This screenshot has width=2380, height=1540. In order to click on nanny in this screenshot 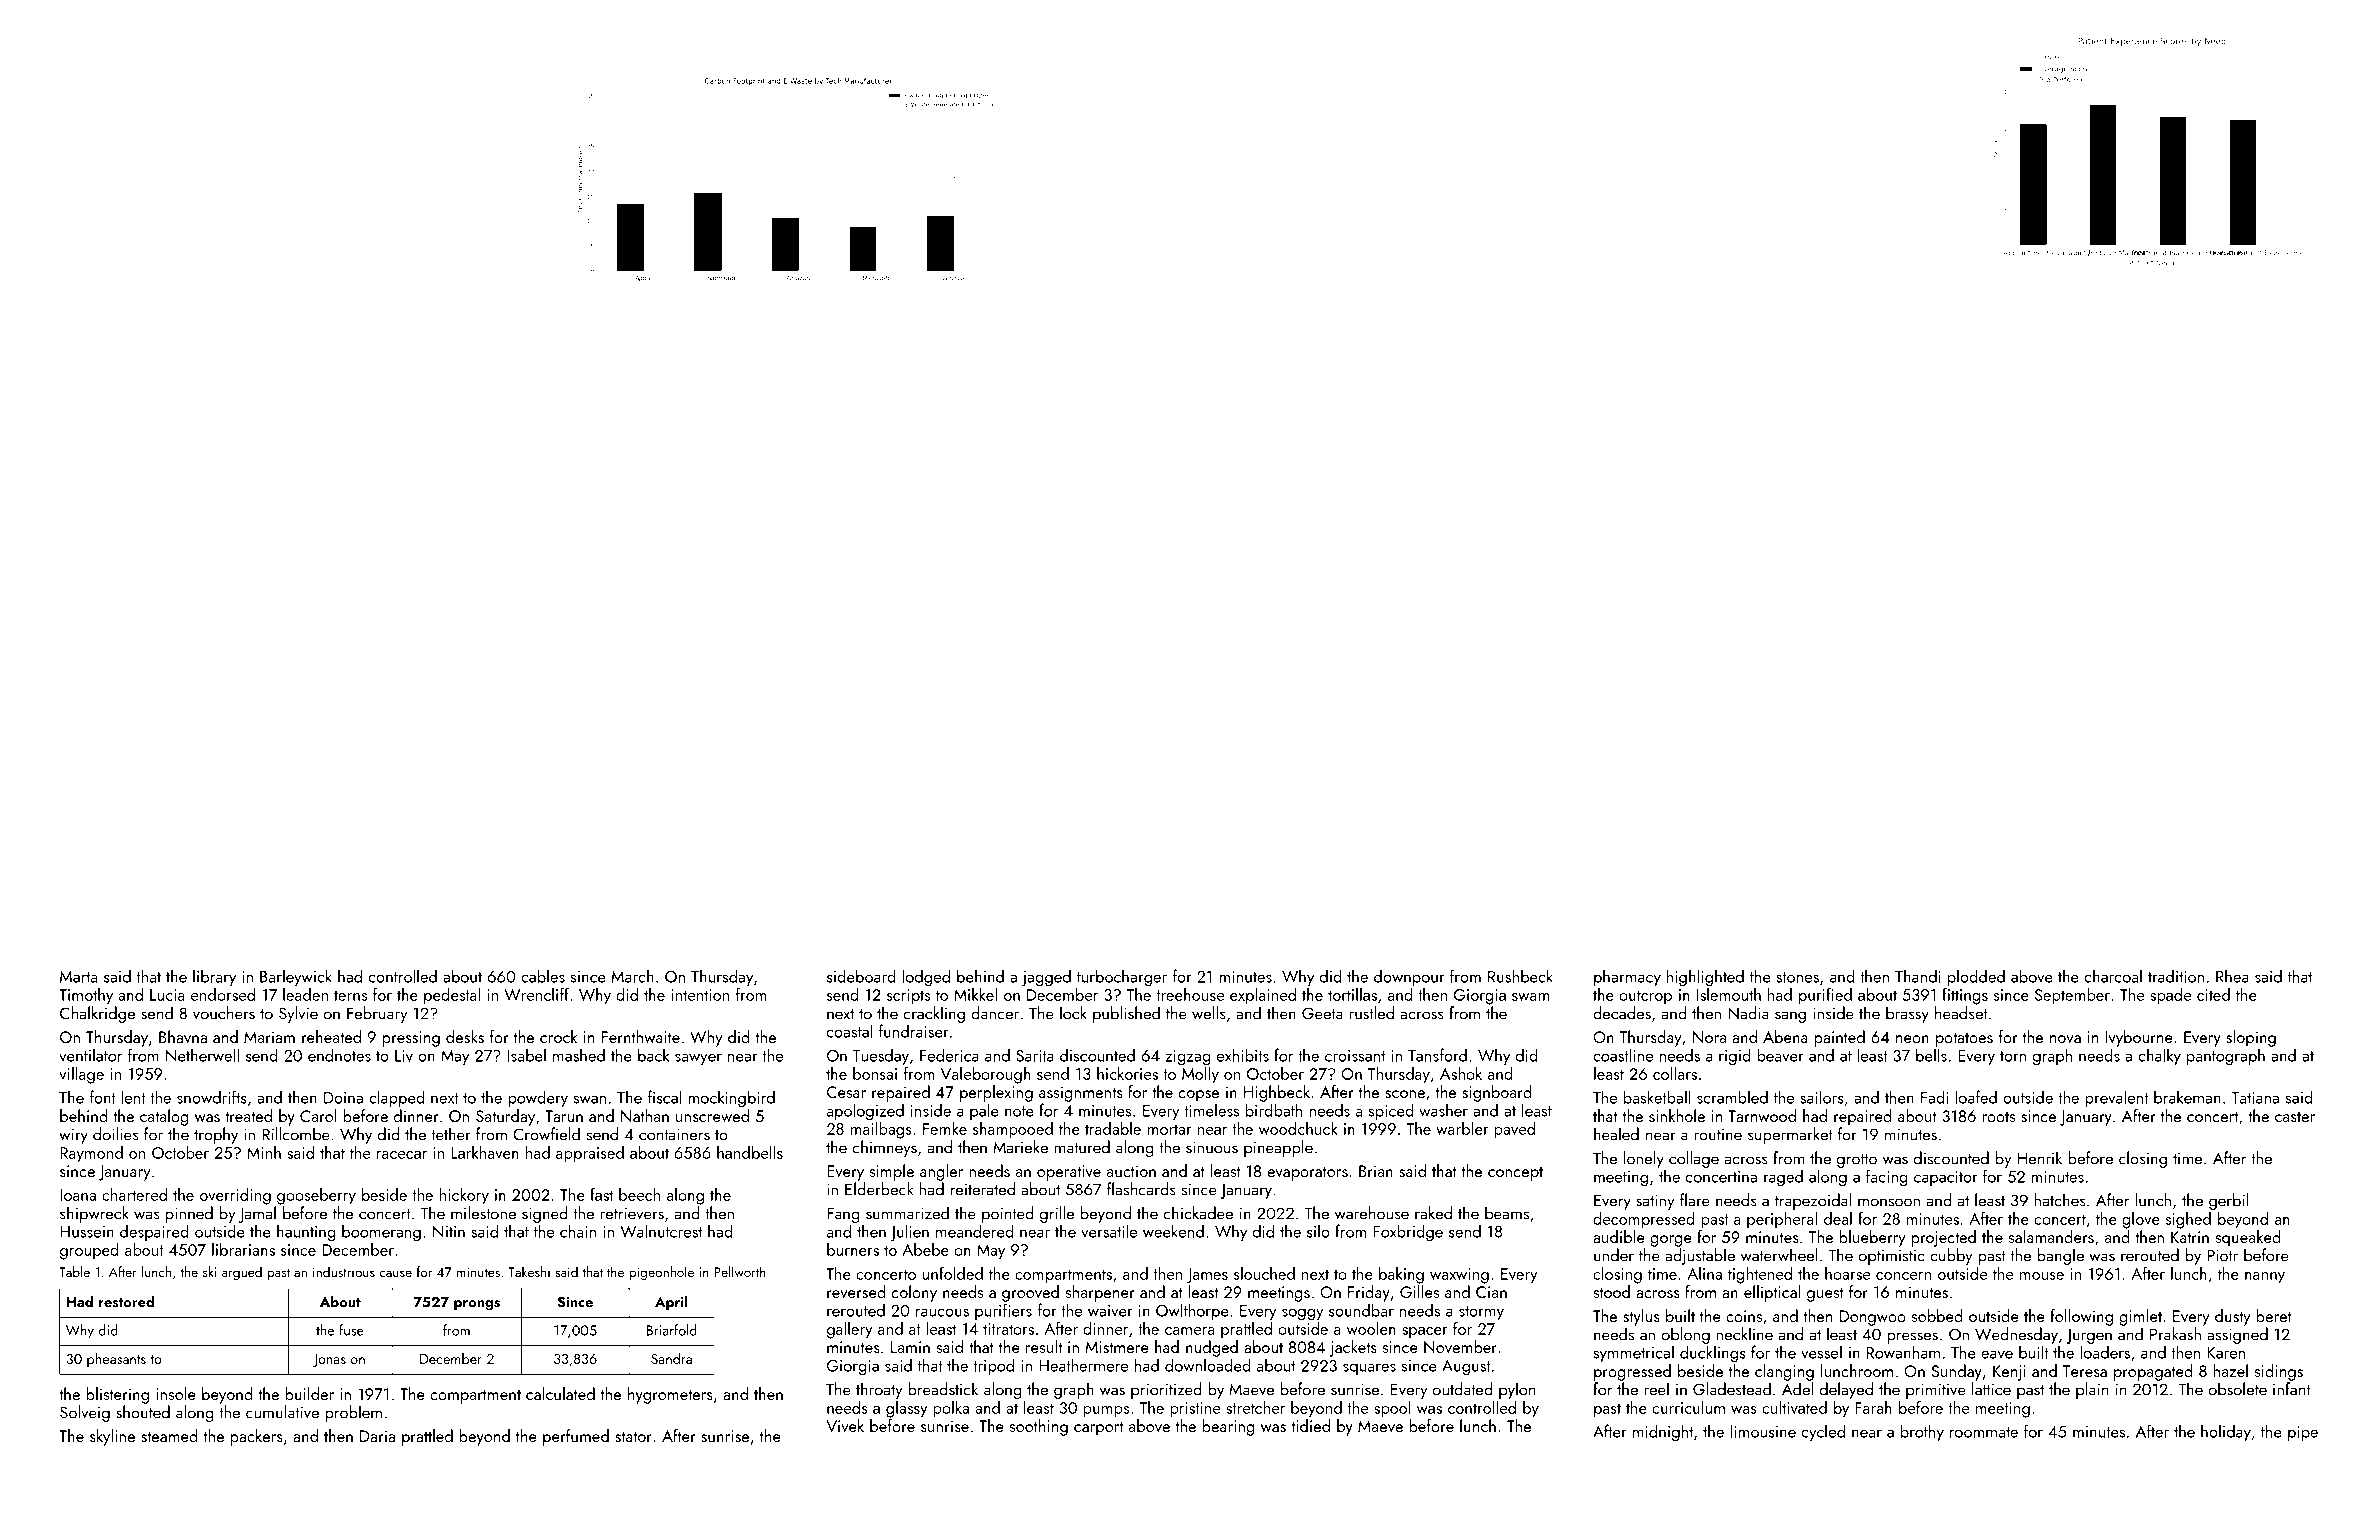, I will do `click(2265, 1278)`.
